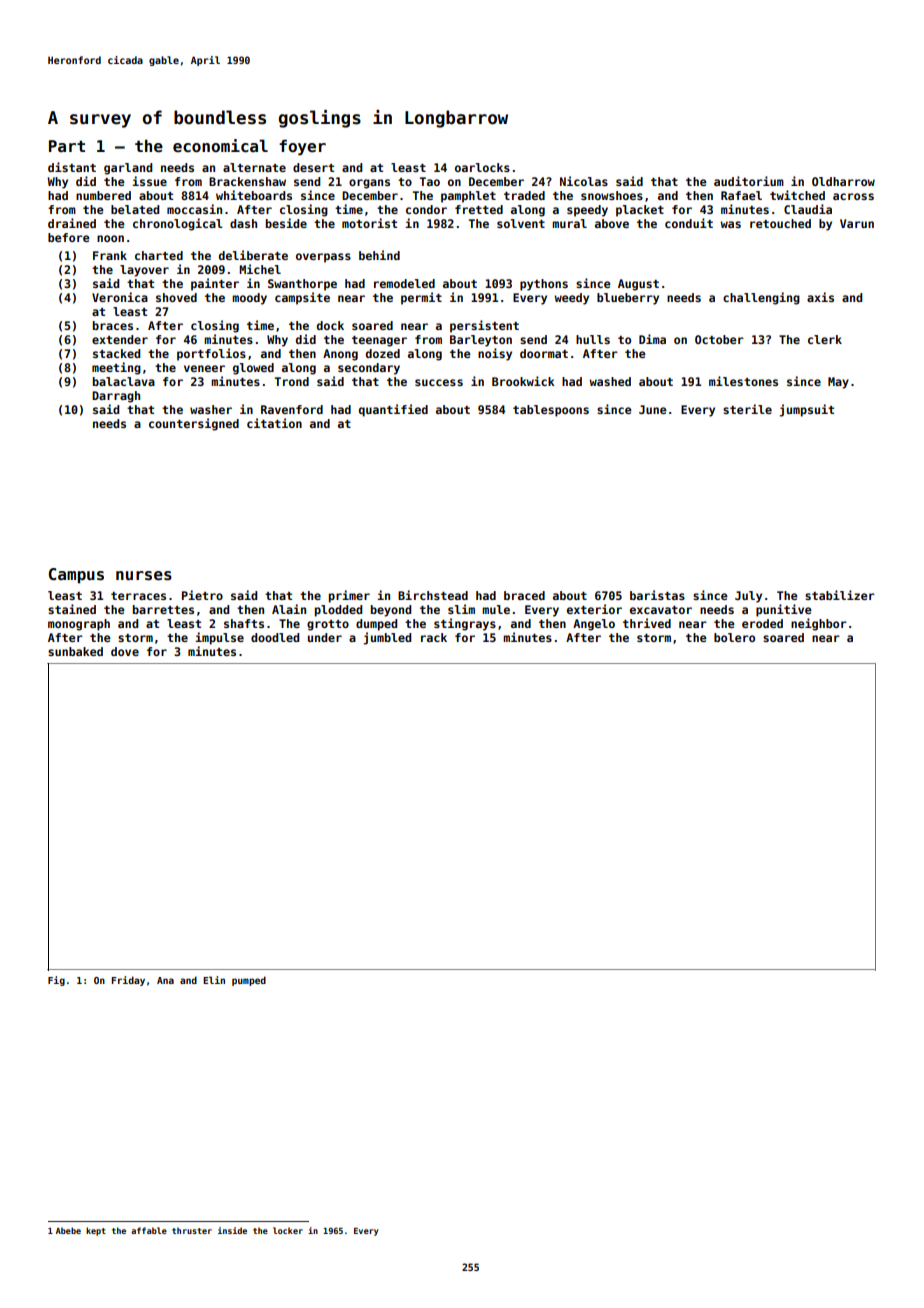  What do you see at coordinates (734, 637) in the screenshot?
I see `bolero` at bounding box center [734, 637].
